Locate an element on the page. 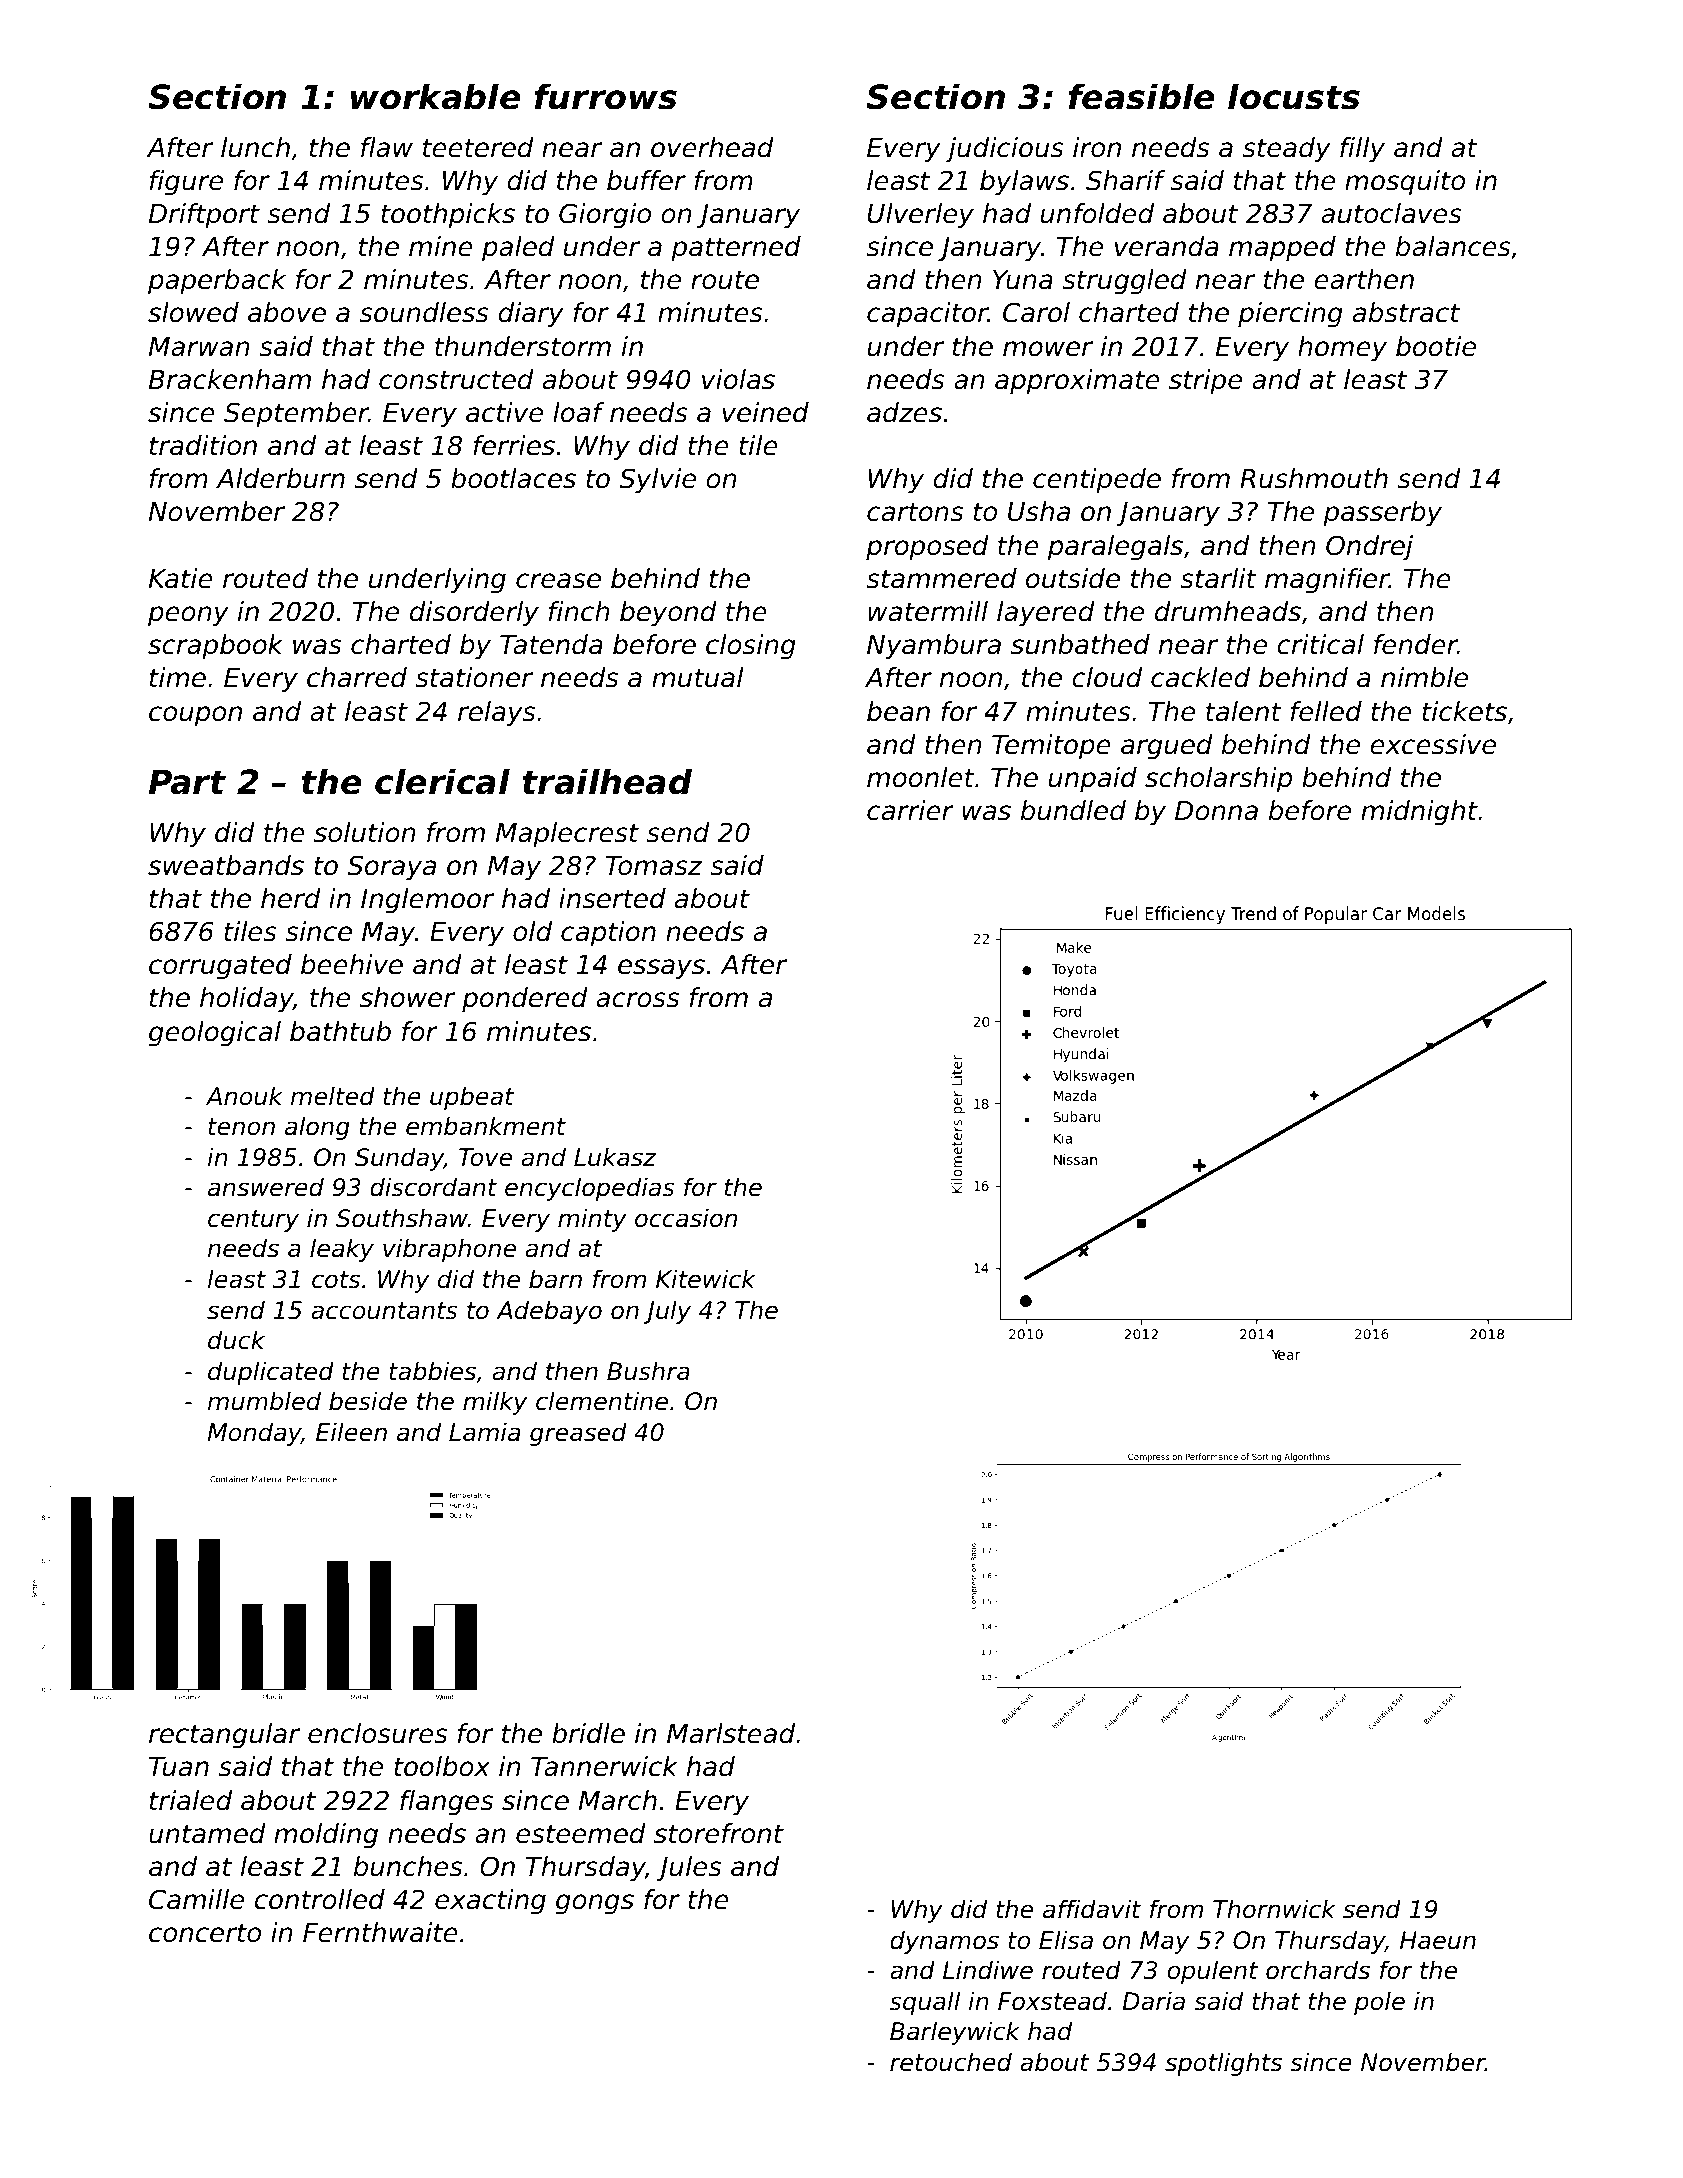 The image size is (1683, 2178). midnight is located at coordinates (1419, 813).
